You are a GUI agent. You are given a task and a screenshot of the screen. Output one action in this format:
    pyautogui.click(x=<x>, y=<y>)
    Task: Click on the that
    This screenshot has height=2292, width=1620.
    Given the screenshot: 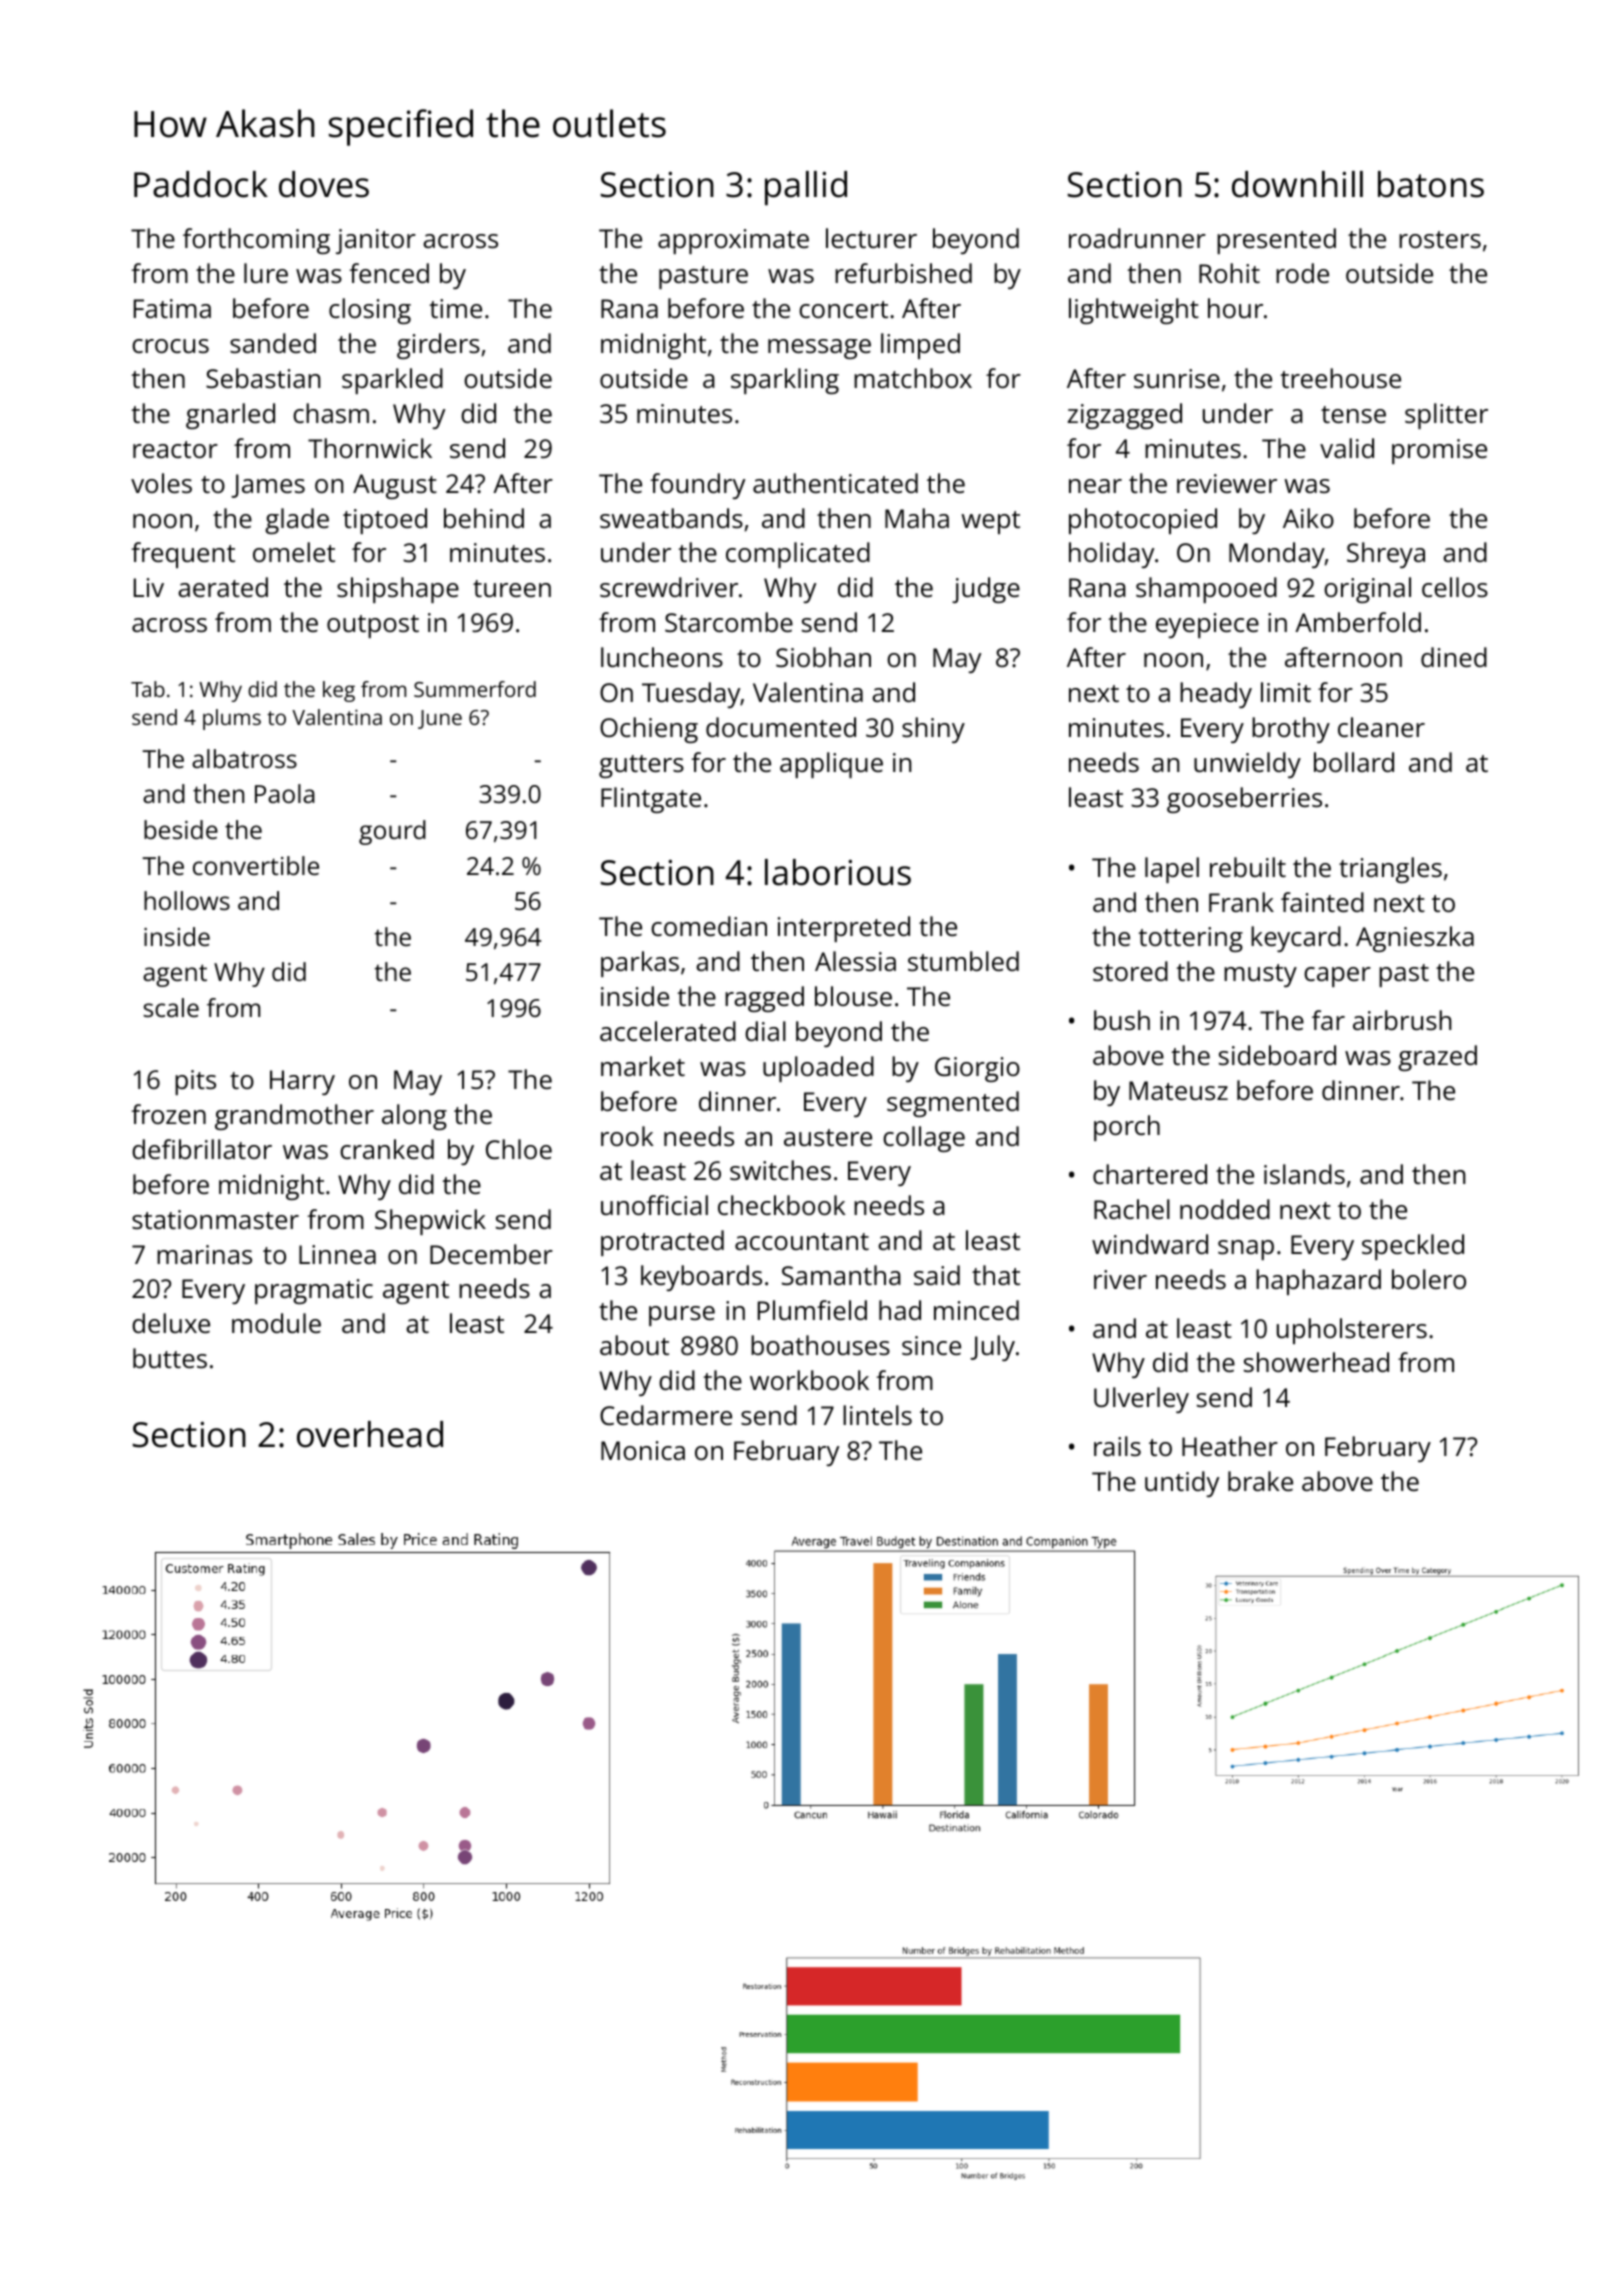 What is the action you would take?
    pyautogui.click(x=996, y=1275)
